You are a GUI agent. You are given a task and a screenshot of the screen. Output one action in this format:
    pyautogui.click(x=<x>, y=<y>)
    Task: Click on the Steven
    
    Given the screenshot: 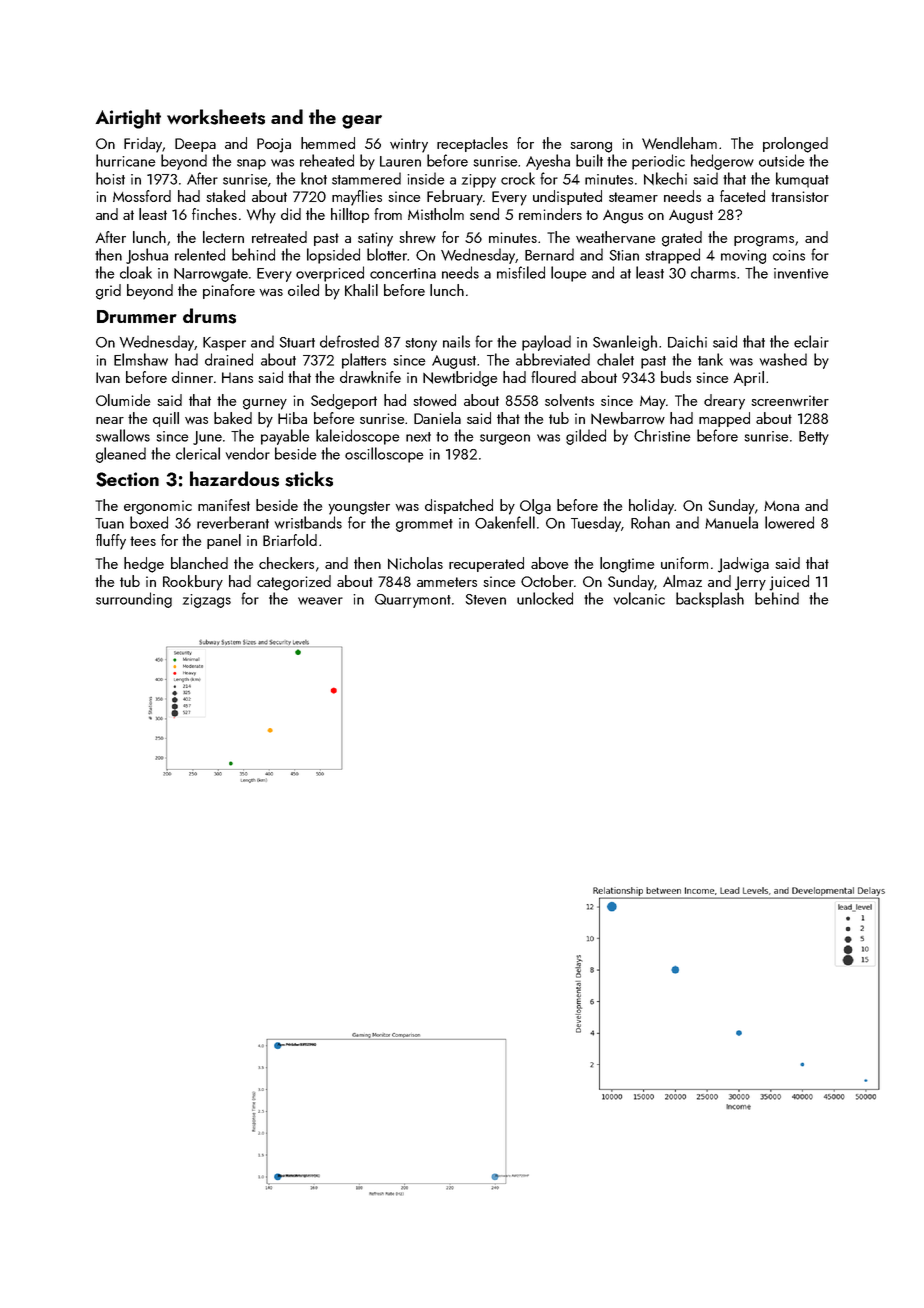 What is the action you would take?
    pyautogui.click(x=486, y=599)
